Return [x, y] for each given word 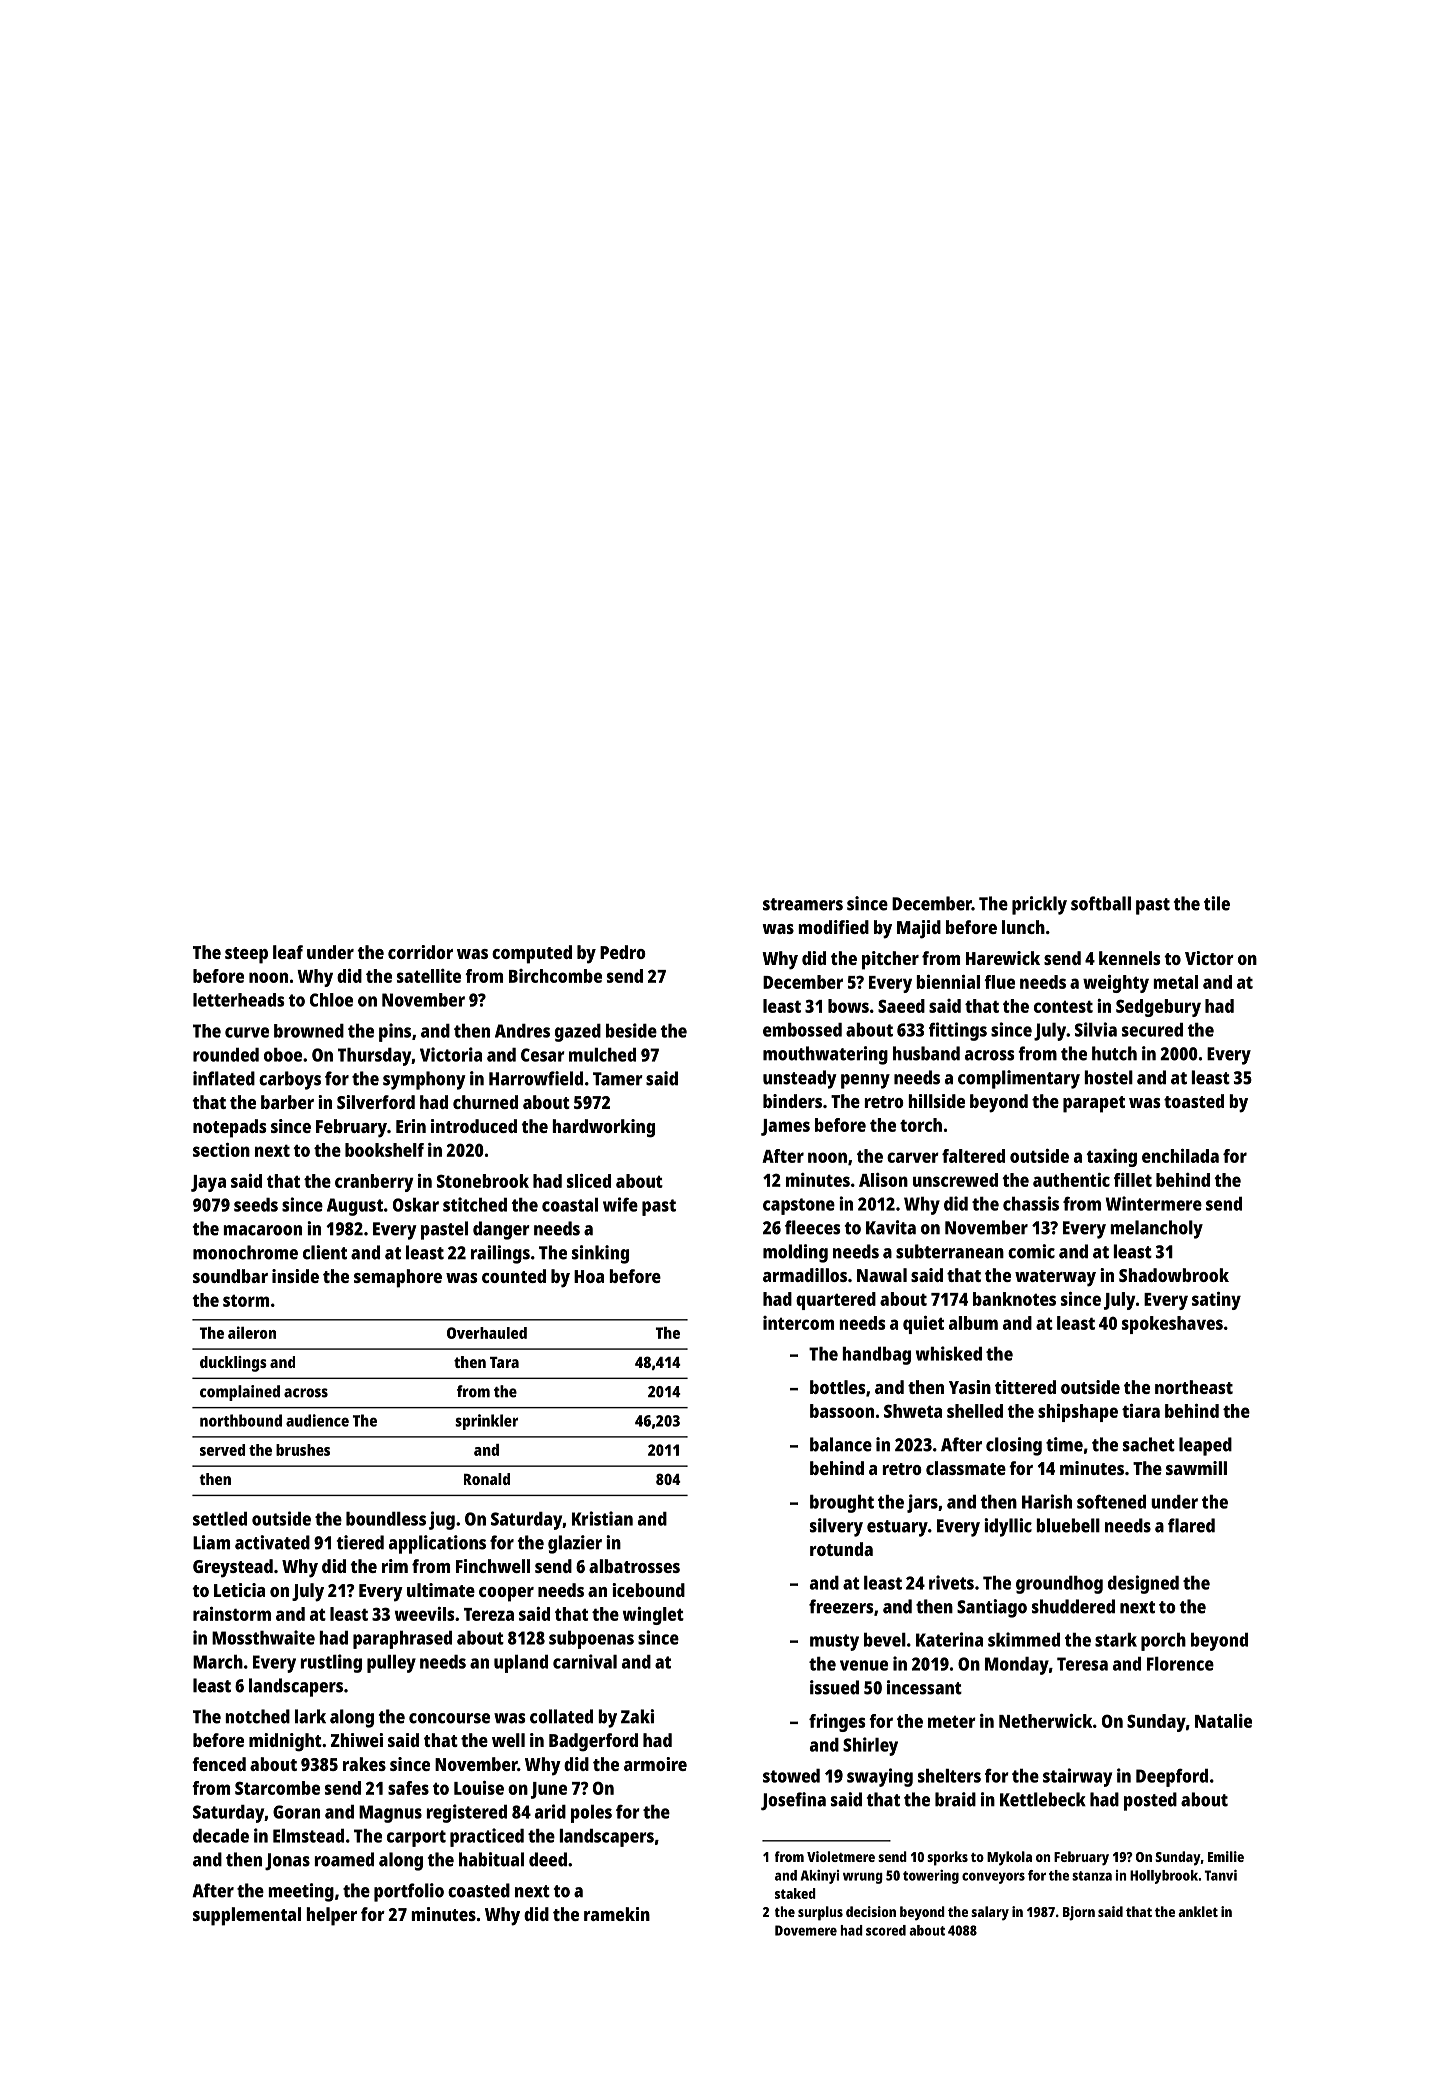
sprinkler [486, 1422]
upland [521, 1664]
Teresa [1082, 1664]
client [325, 1252]
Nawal [882, 1275]
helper [331, 1916]
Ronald [487, 1479]
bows [848, 1006]
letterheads [239, 1000]
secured [1152, 1030]
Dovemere [806, 1930]
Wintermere [1154, 1203]
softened [1111, 1501]
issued [834, 1687]
